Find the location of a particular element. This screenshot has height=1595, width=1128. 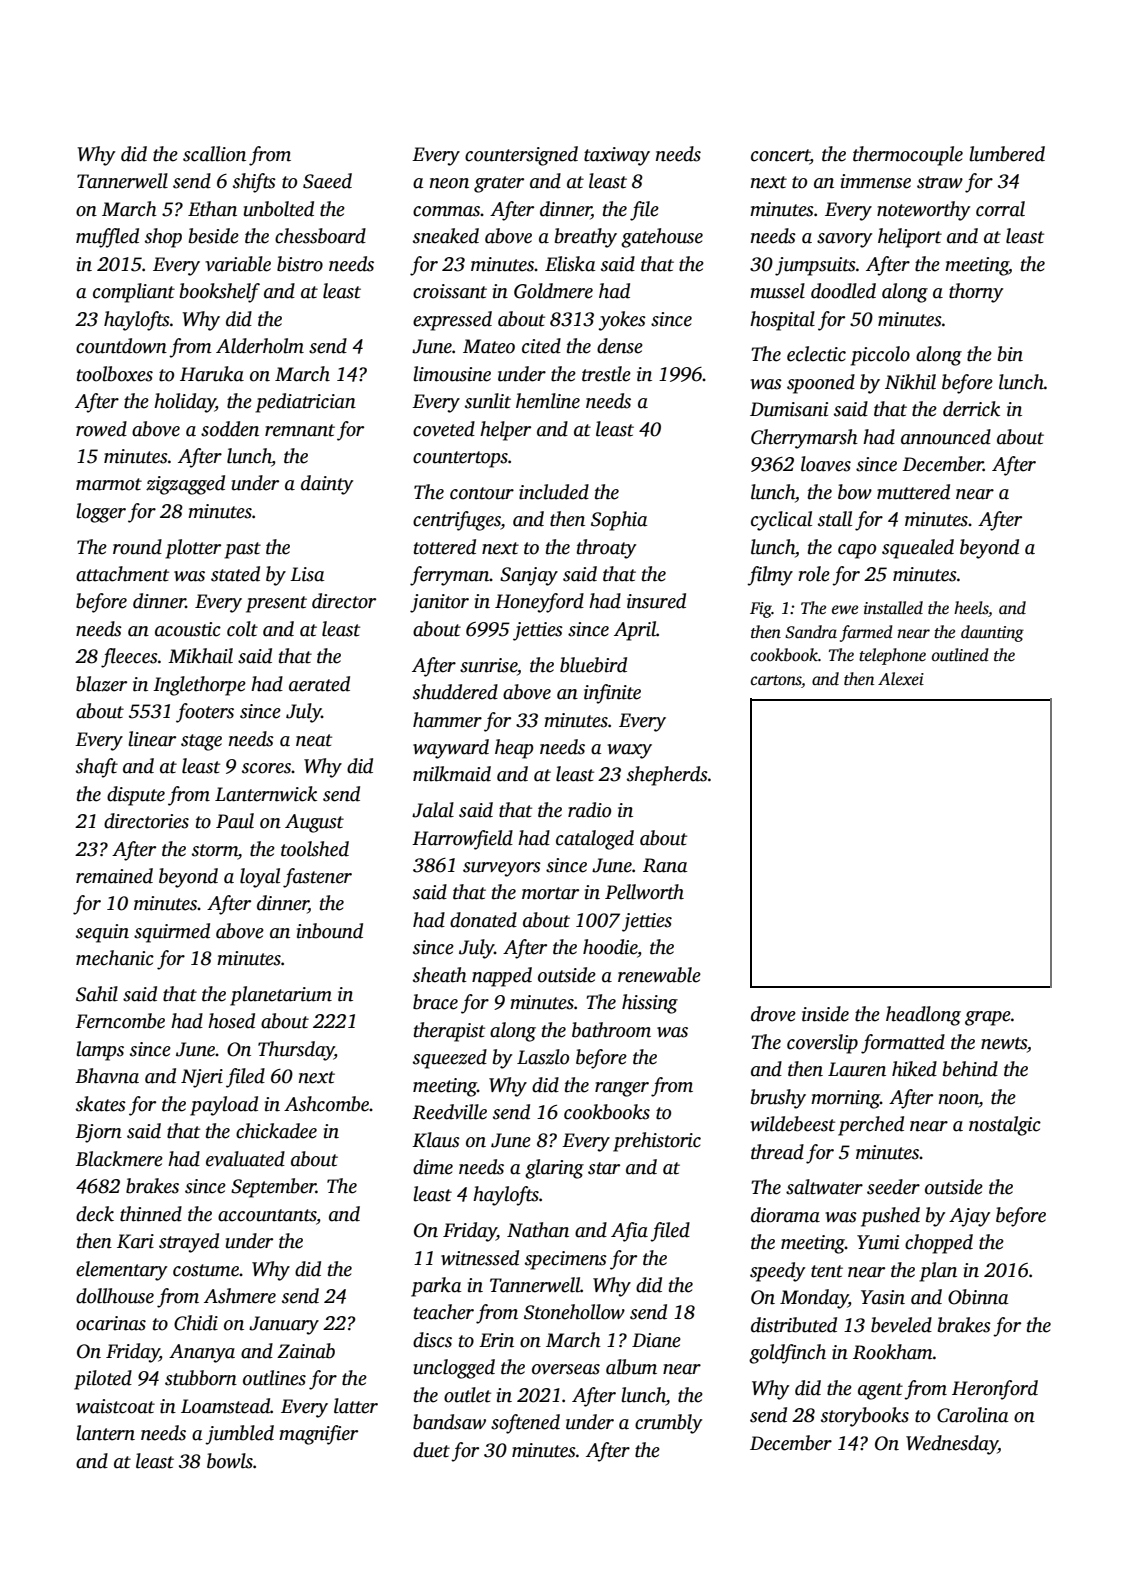

bowls is located at coordinates (230, 1461).
